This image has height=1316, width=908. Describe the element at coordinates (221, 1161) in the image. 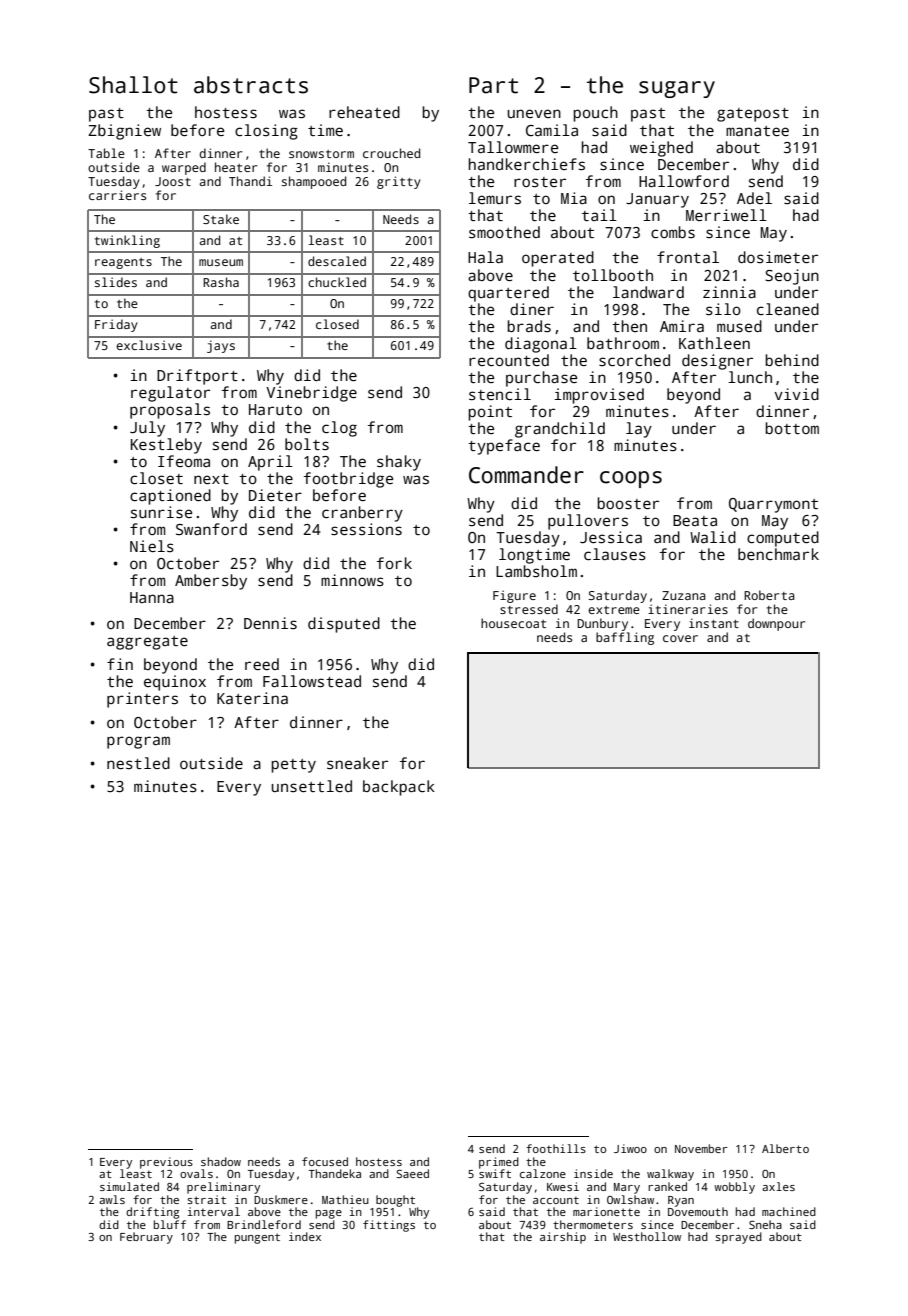

I see `shadow` at that location.
